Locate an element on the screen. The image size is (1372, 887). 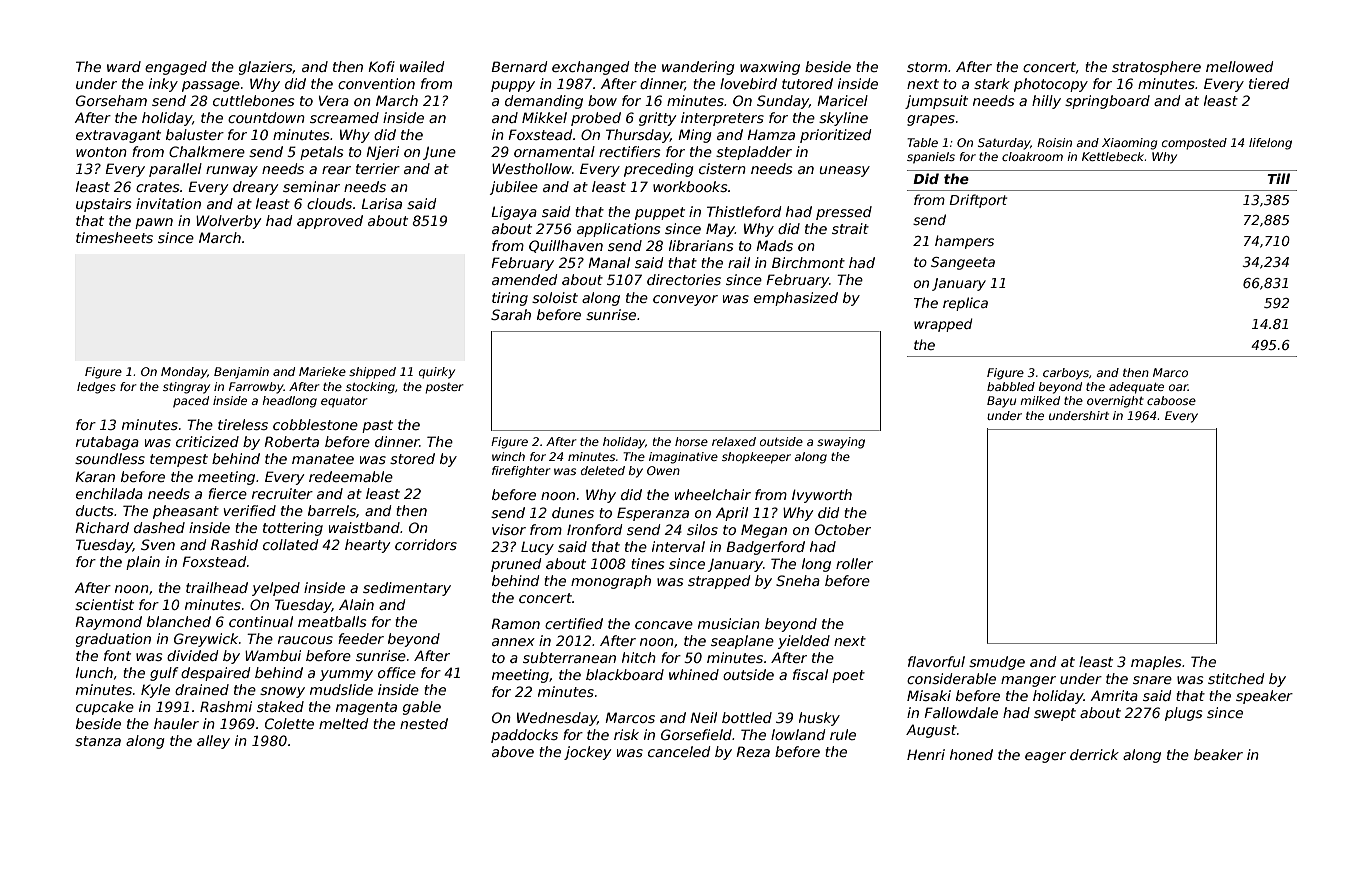
above is located at coordinates (513, 751).
